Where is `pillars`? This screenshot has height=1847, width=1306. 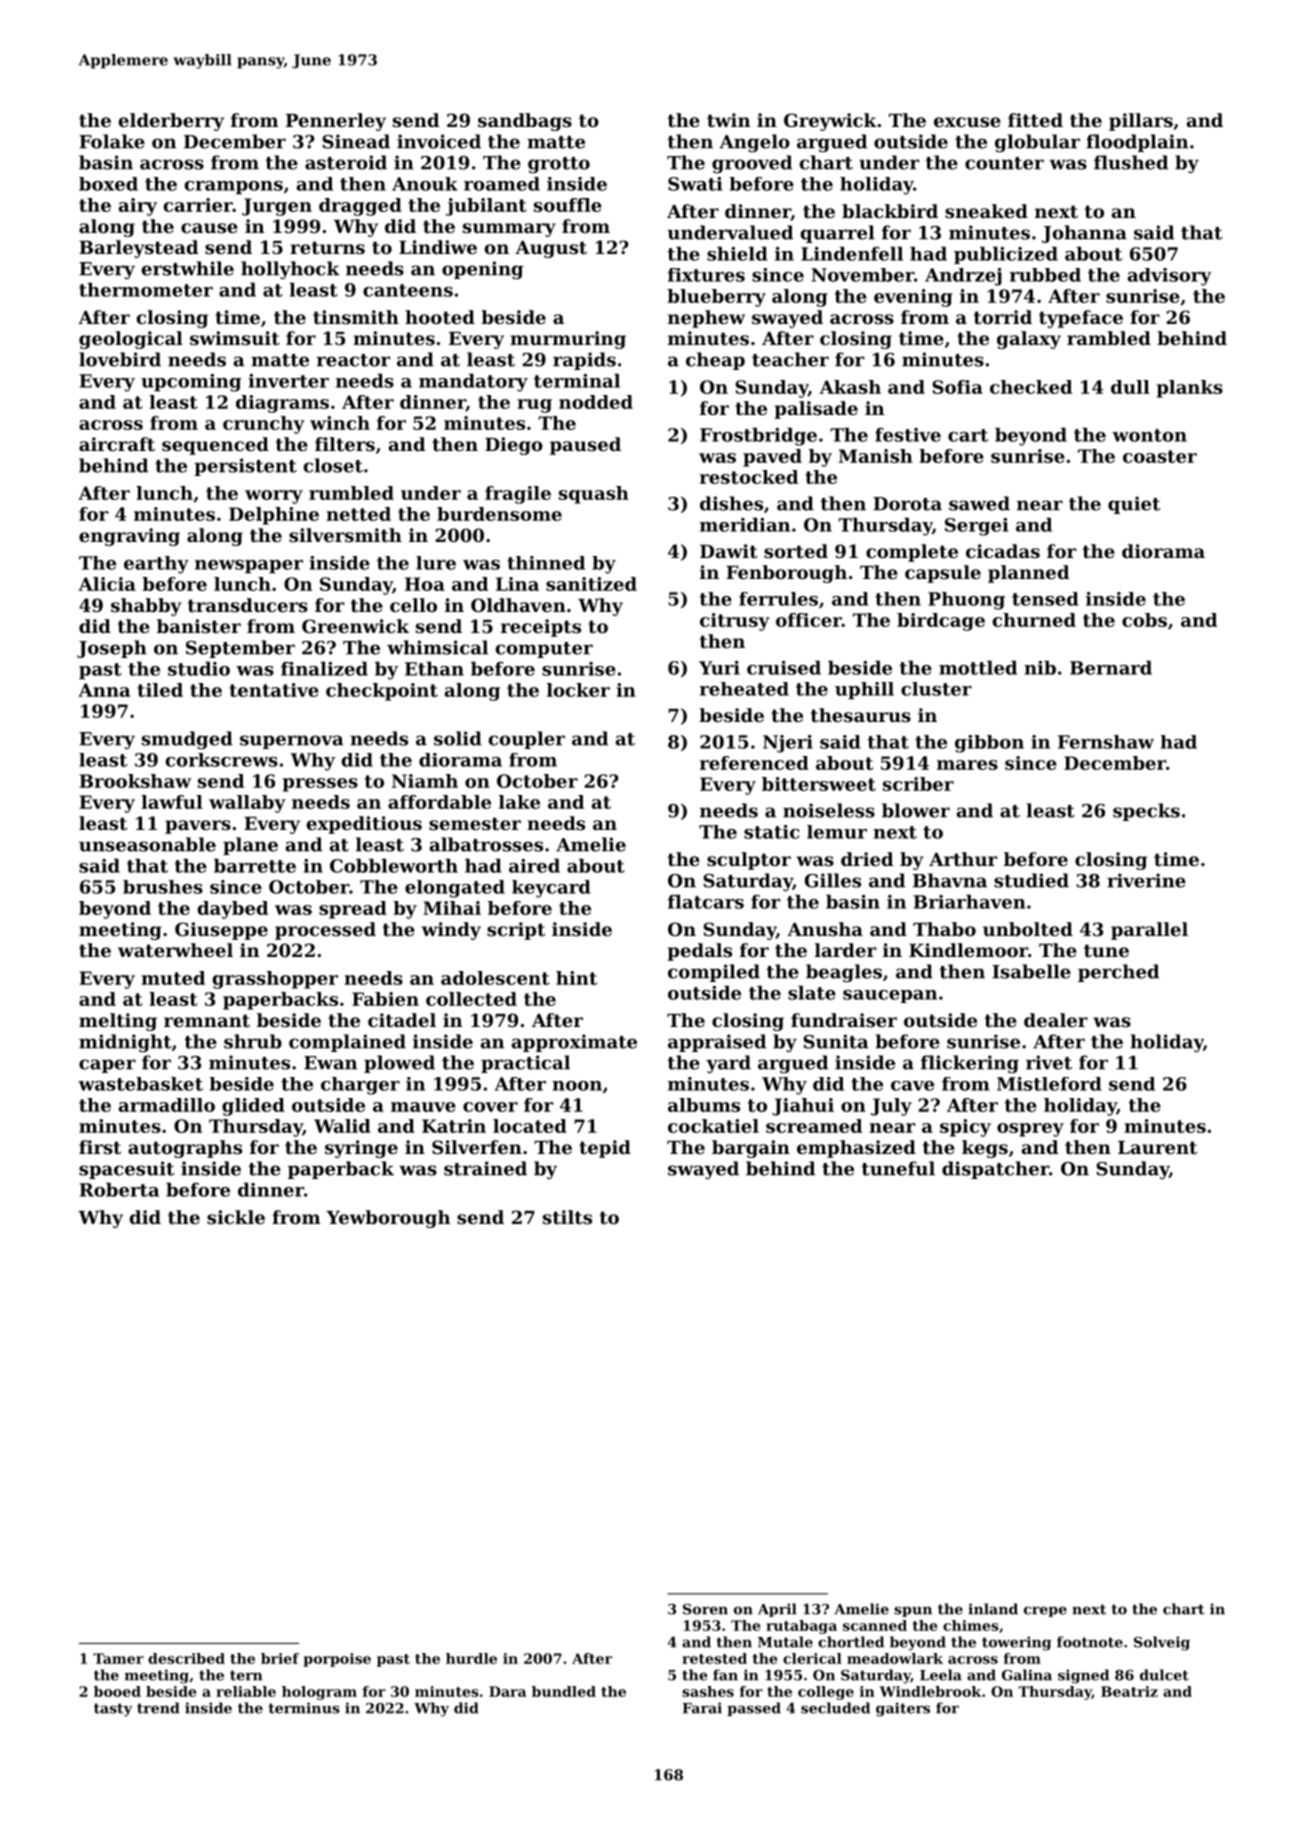
pillars is located at coordinates (1141, 122).
